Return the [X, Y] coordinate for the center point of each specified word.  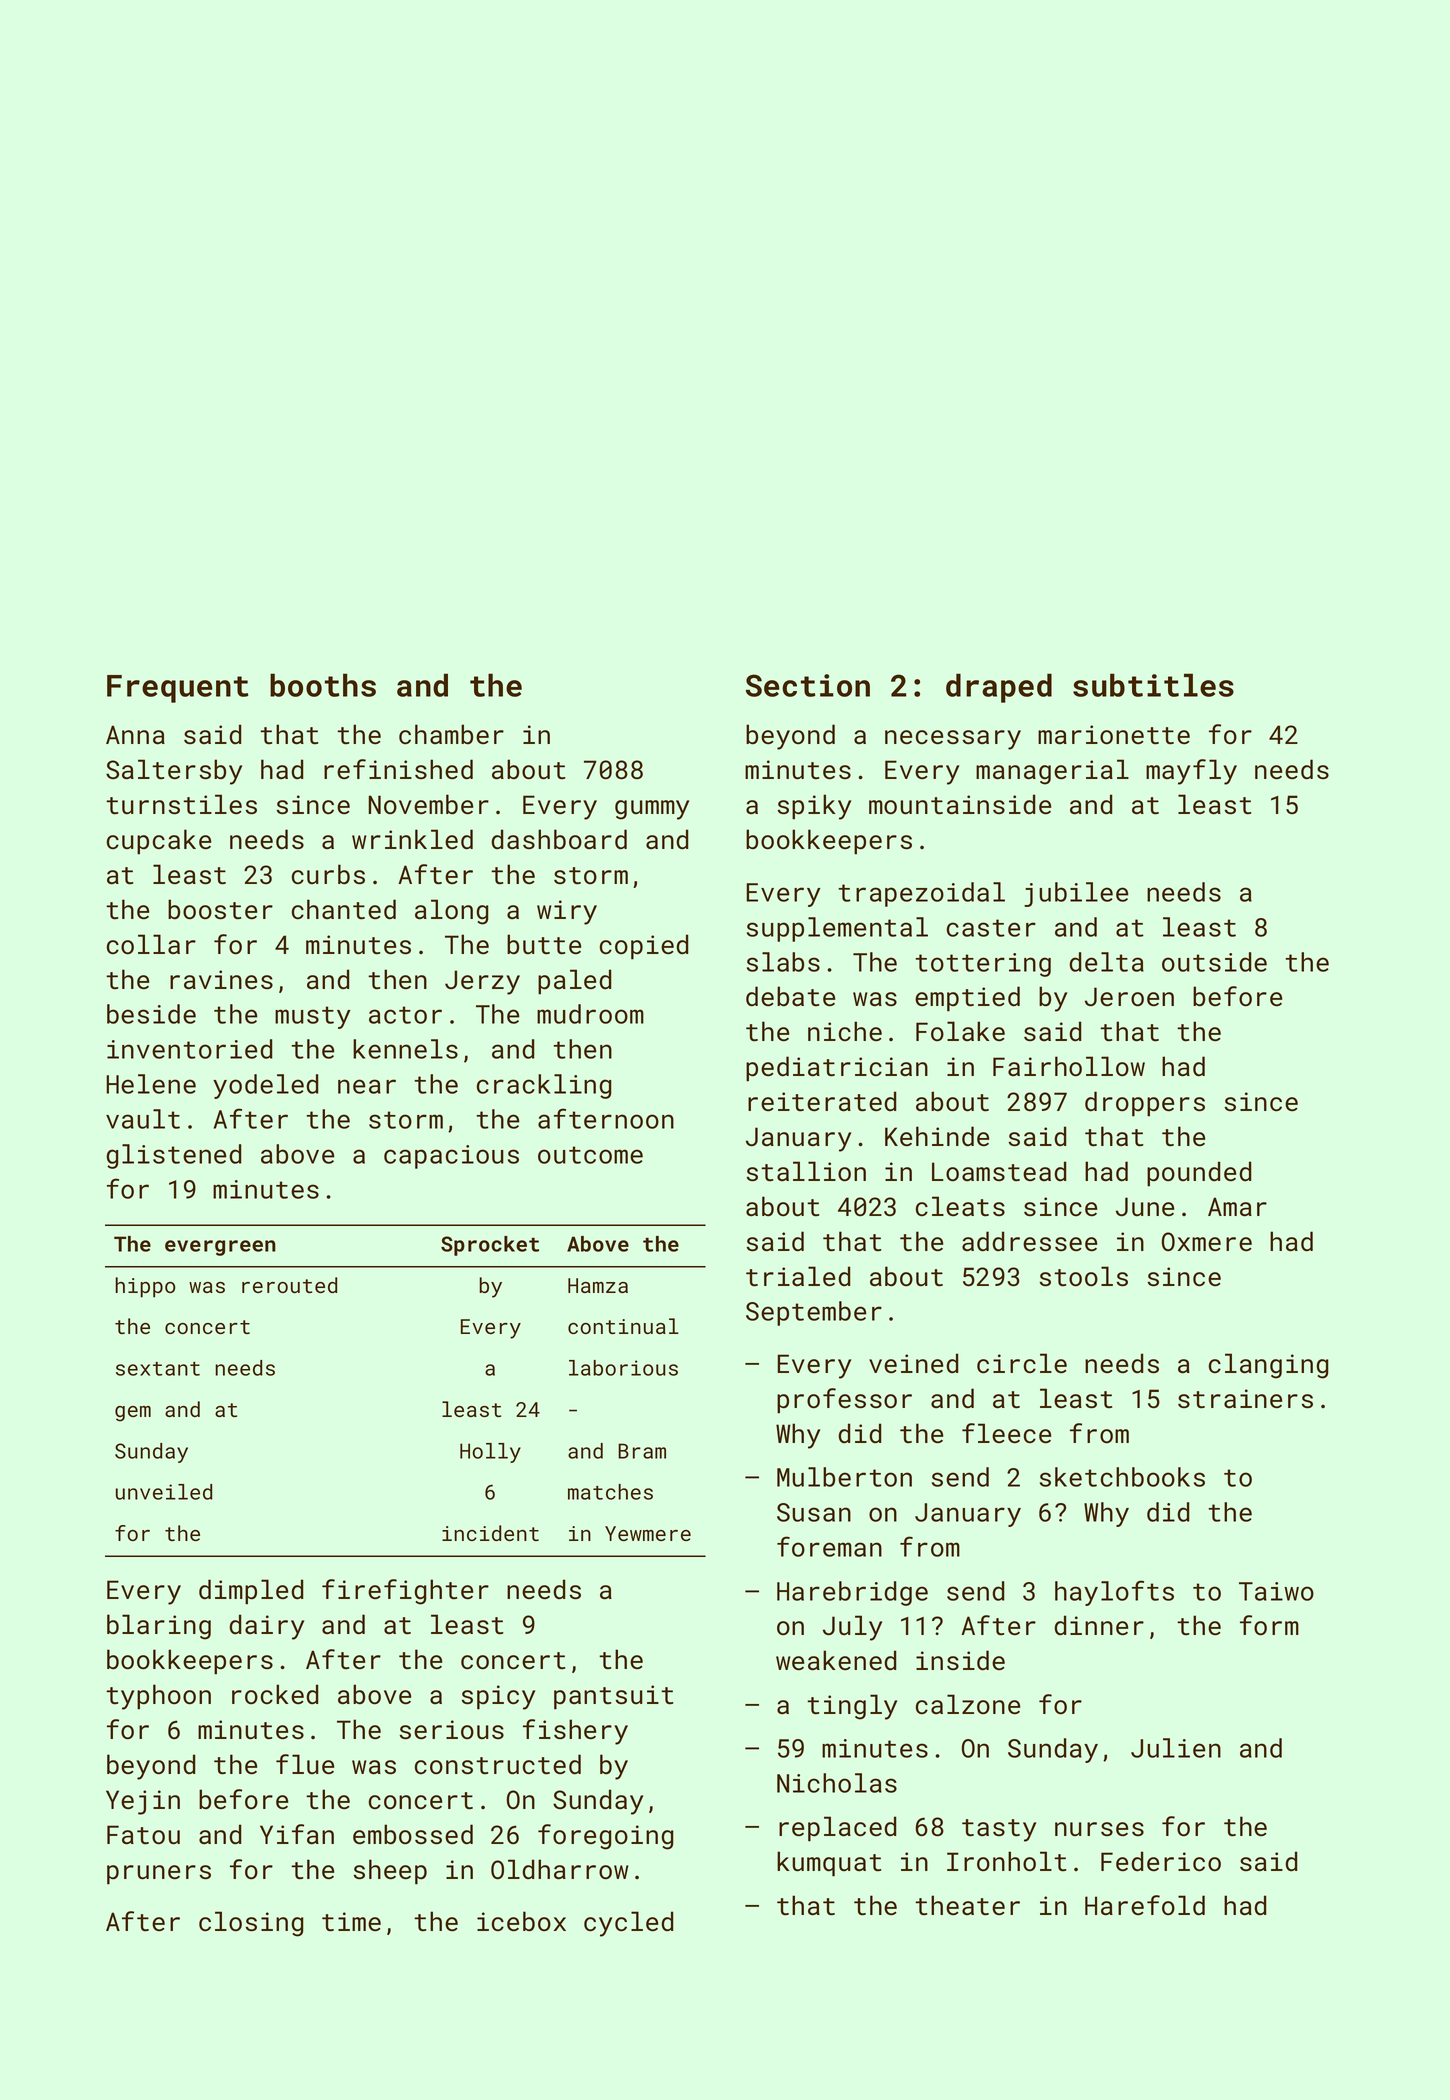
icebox [521, 1921]
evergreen [220, 1248]
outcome [590, 1155]
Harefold [1145, 1905]
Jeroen [1129, 997]
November [429, 804]
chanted [344, 909]
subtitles [1153, 685]
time [351, 1922]
